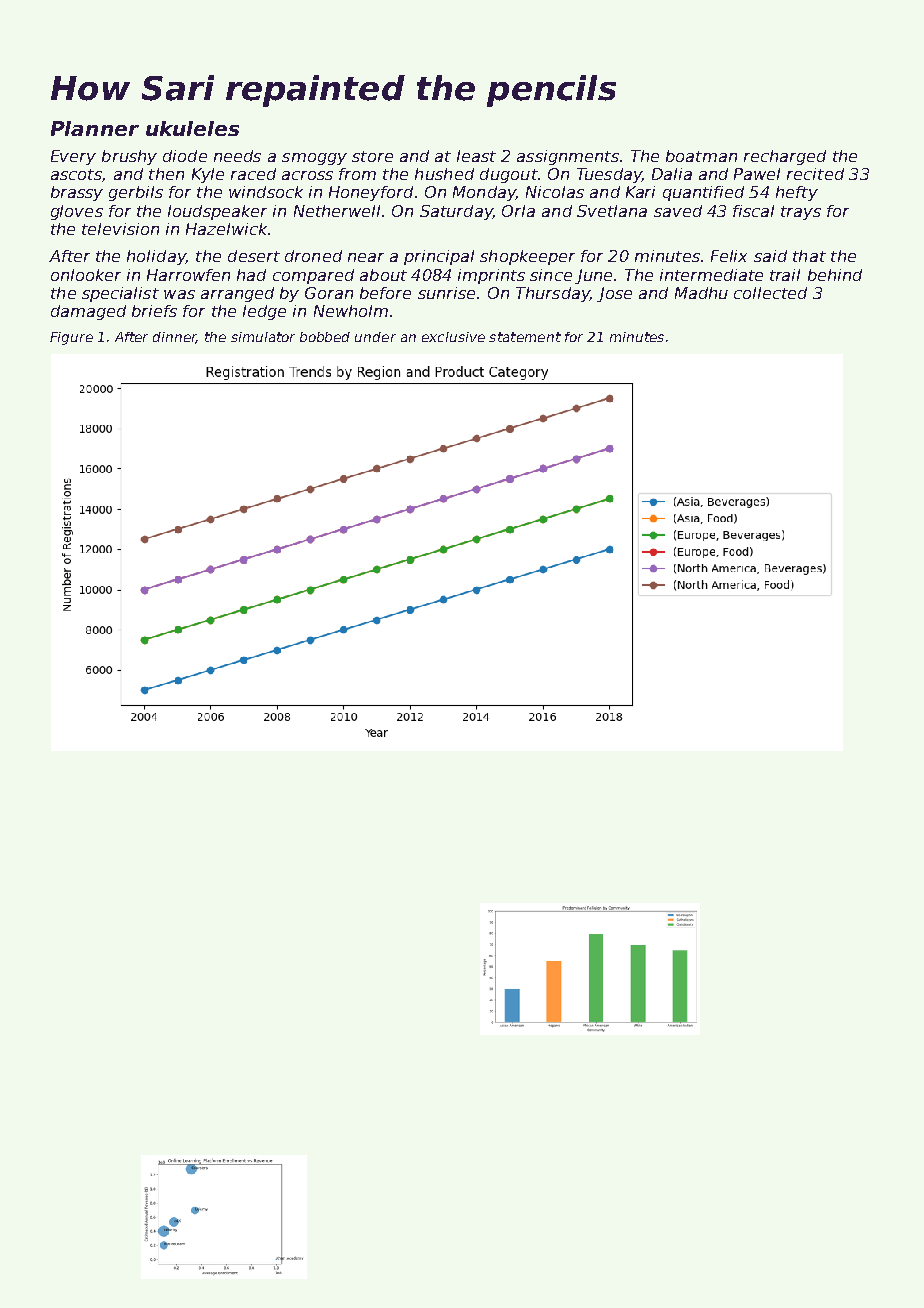 This image has height=1308, width=924. What do you see at coordinates (337, 211) in the image?
I see `Netherwell` at bounding box center [337, 211].
